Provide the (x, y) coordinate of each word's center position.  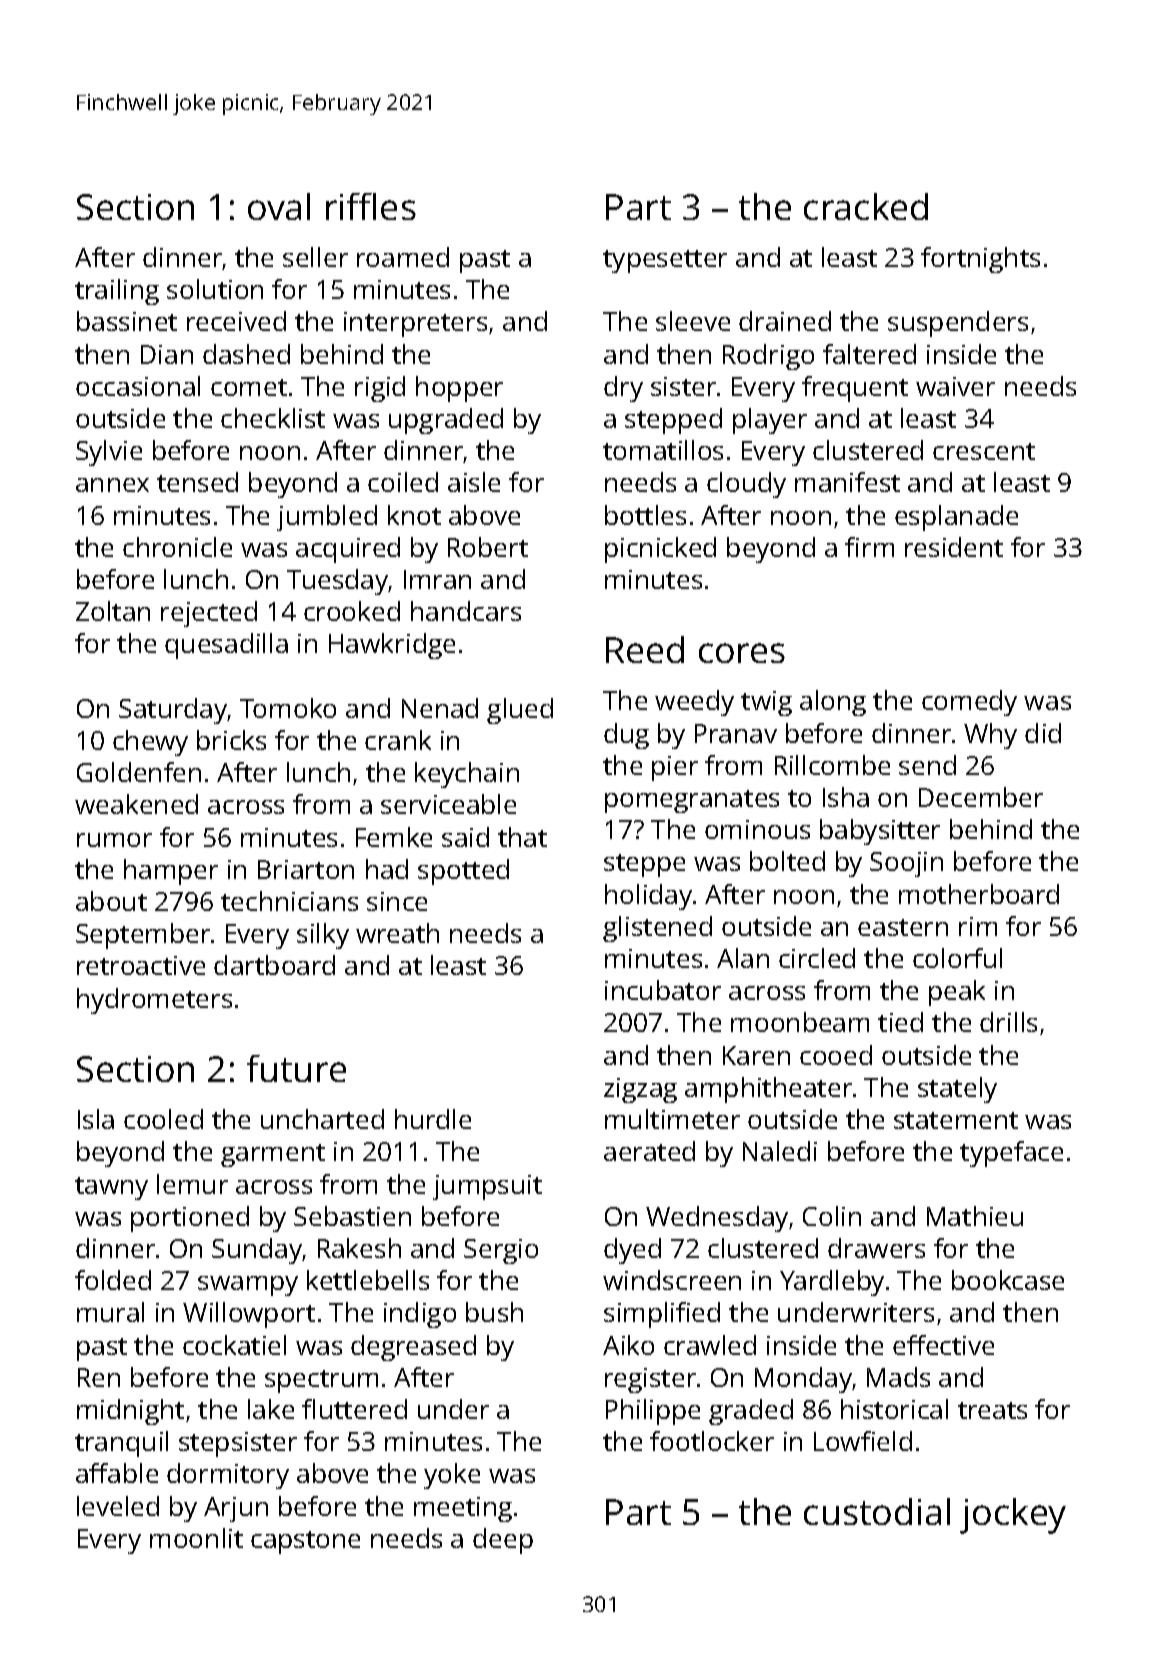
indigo (420, 1315)
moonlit (196, 1538)
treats (992, 1410)
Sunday (257, 1251)
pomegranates (692, 801)
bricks (231, 740)
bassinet (127, 321)
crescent (984, 451)
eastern (903, 927)
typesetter (665, 261)
